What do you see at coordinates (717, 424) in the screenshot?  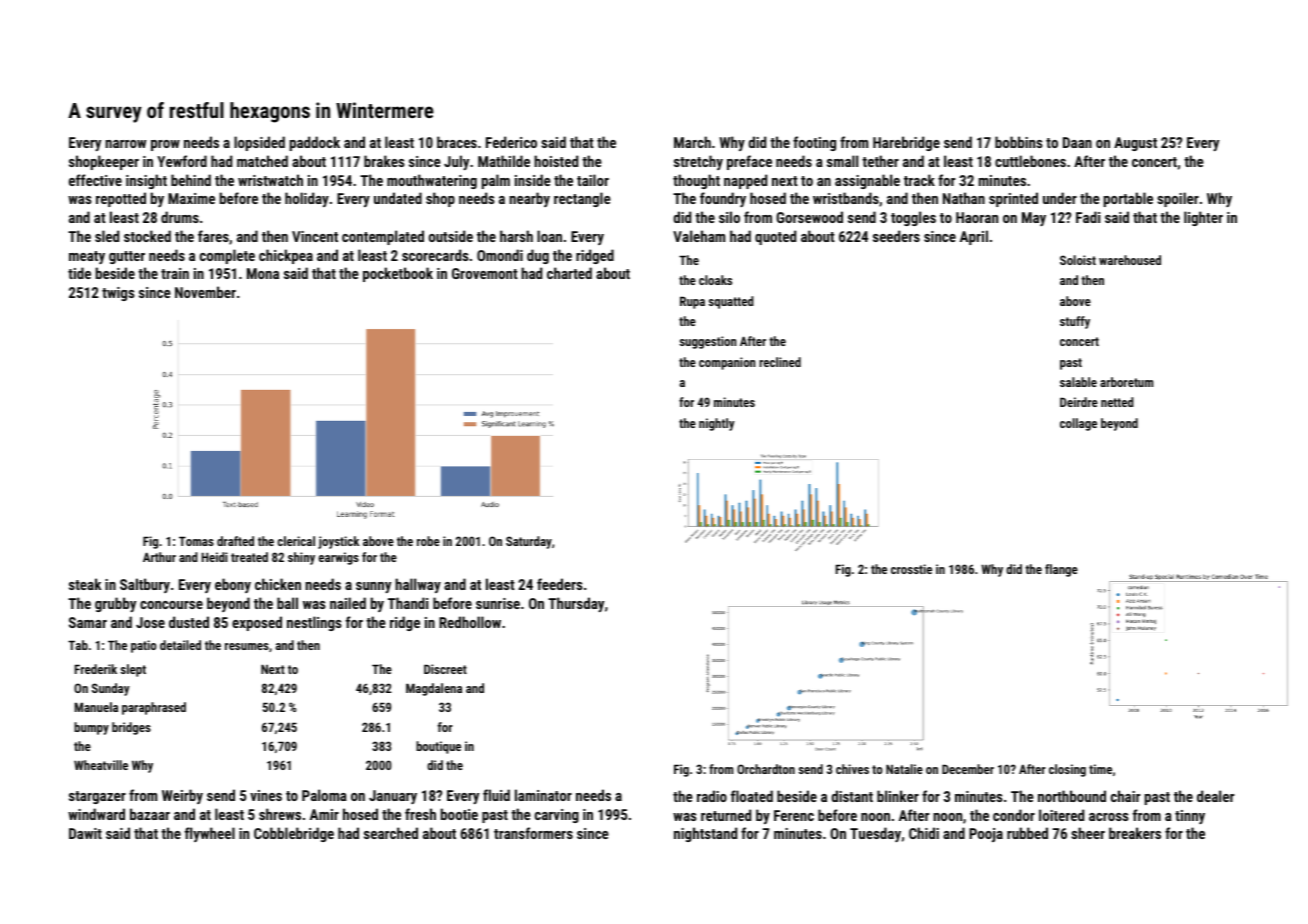 I see `nightly` at bounding box center [717, 424].
